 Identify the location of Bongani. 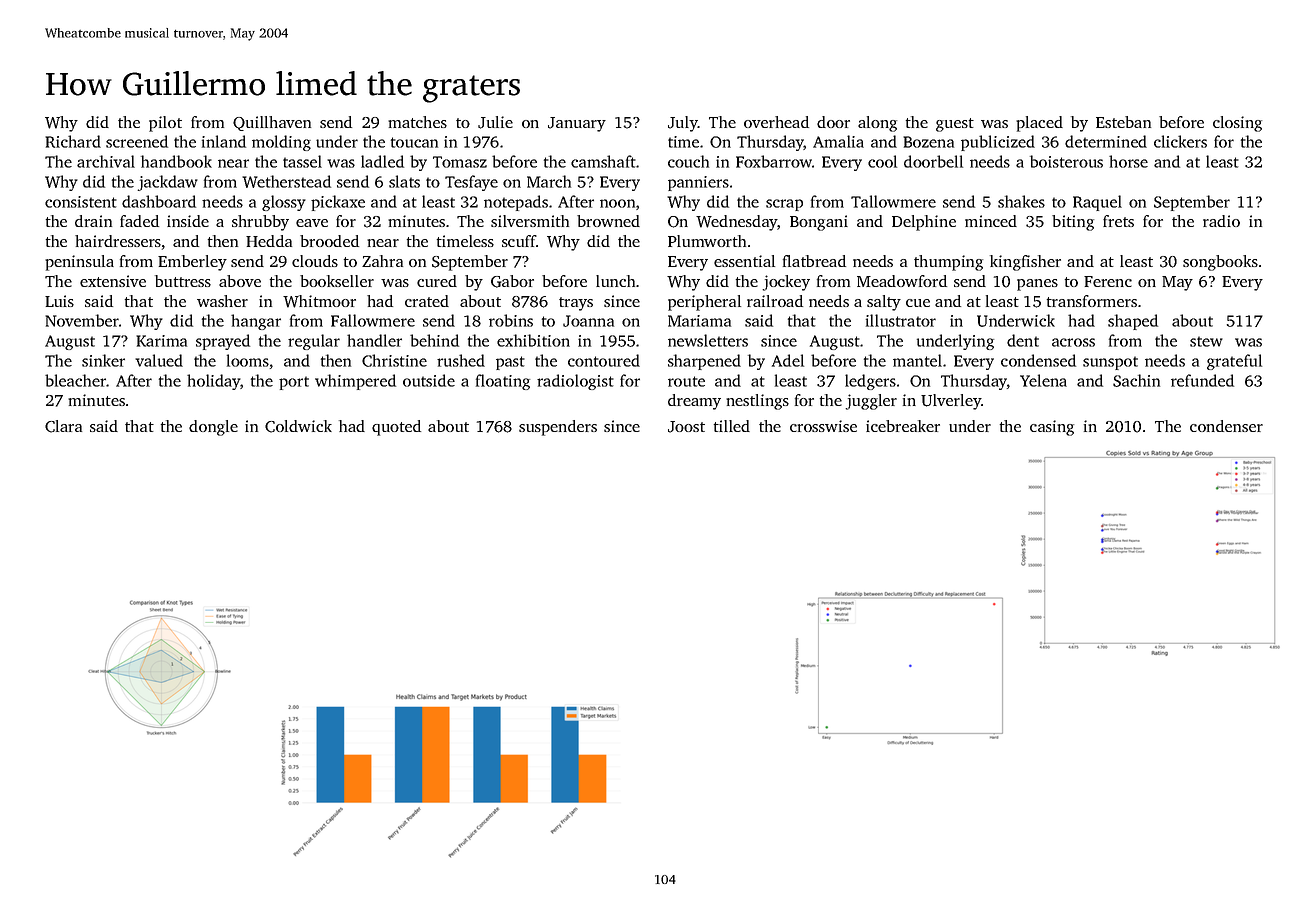
(819, 223).
